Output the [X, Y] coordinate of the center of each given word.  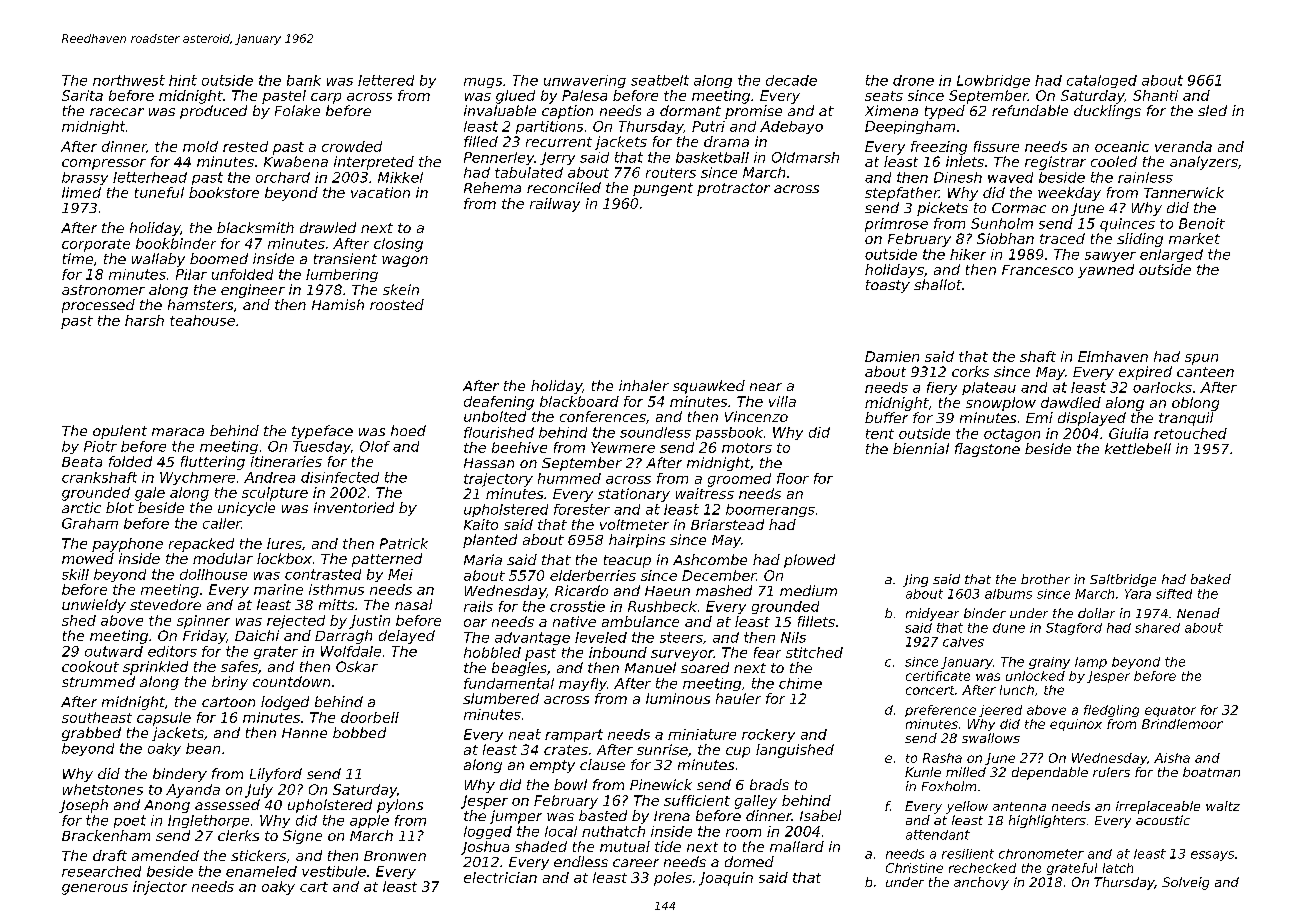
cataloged [1102, 81]
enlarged [1171, 255]
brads [769, 784]
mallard [797, 846]
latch [1118, 868]
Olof [375, 446]
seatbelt [660, 80]
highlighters [1047, 821]
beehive [519, 447]
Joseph [83, 806]
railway [555, 205]
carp [326, 98]
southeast [97, 717]
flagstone [987, 450]
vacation [380, 192]
